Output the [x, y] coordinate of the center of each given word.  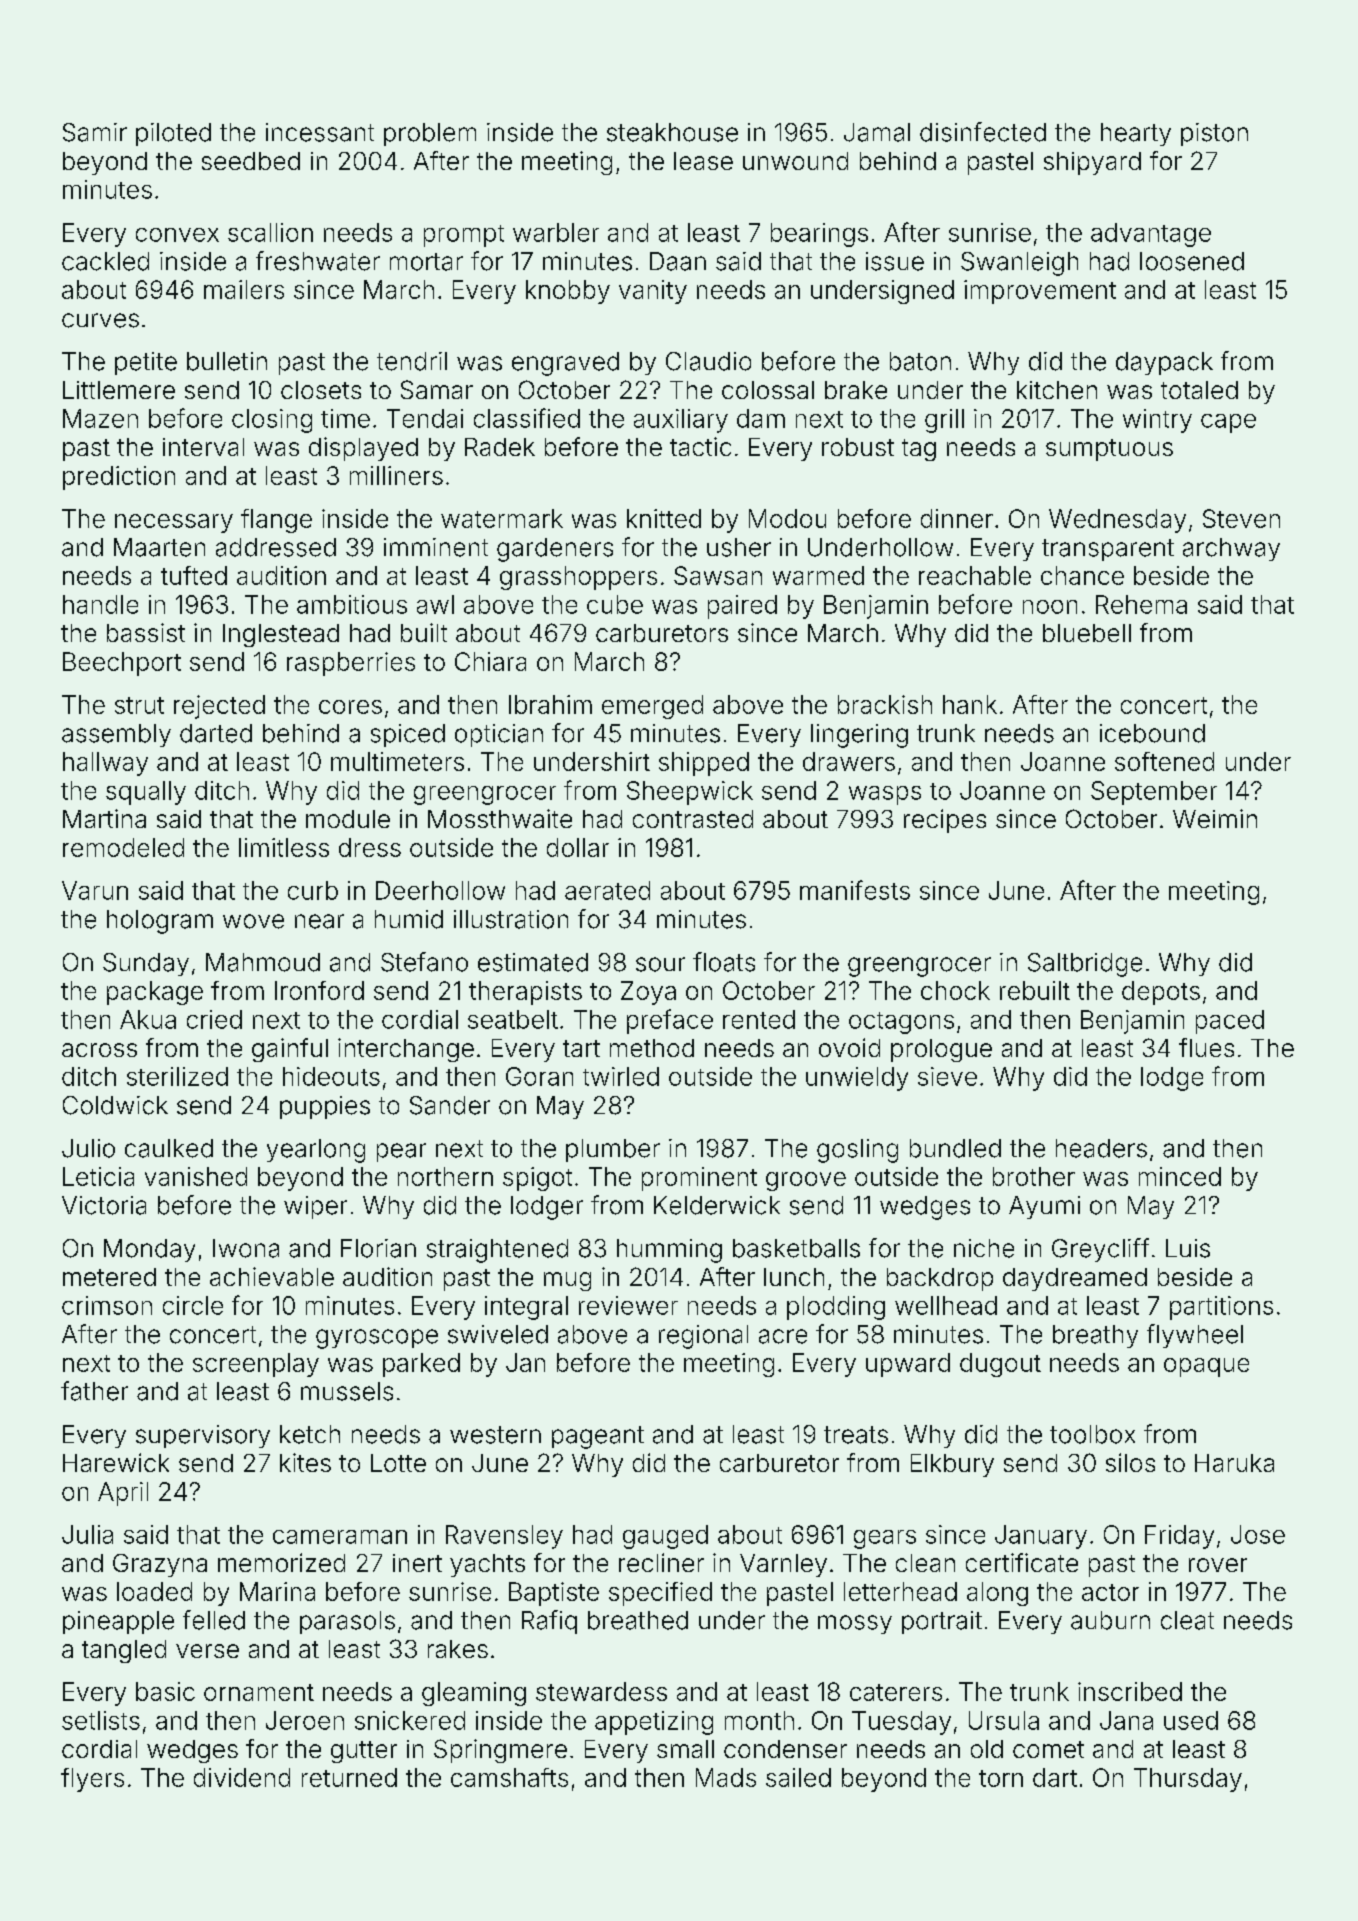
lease [703, 161]
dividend [242, 1777]
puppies [325, 1107]
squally [146, 793]
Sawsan [718, 575]
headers [1101, 1148]
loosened [1192, 261]
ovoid [849, 1047]
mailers [244, 289]
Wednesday [1117, 521]
